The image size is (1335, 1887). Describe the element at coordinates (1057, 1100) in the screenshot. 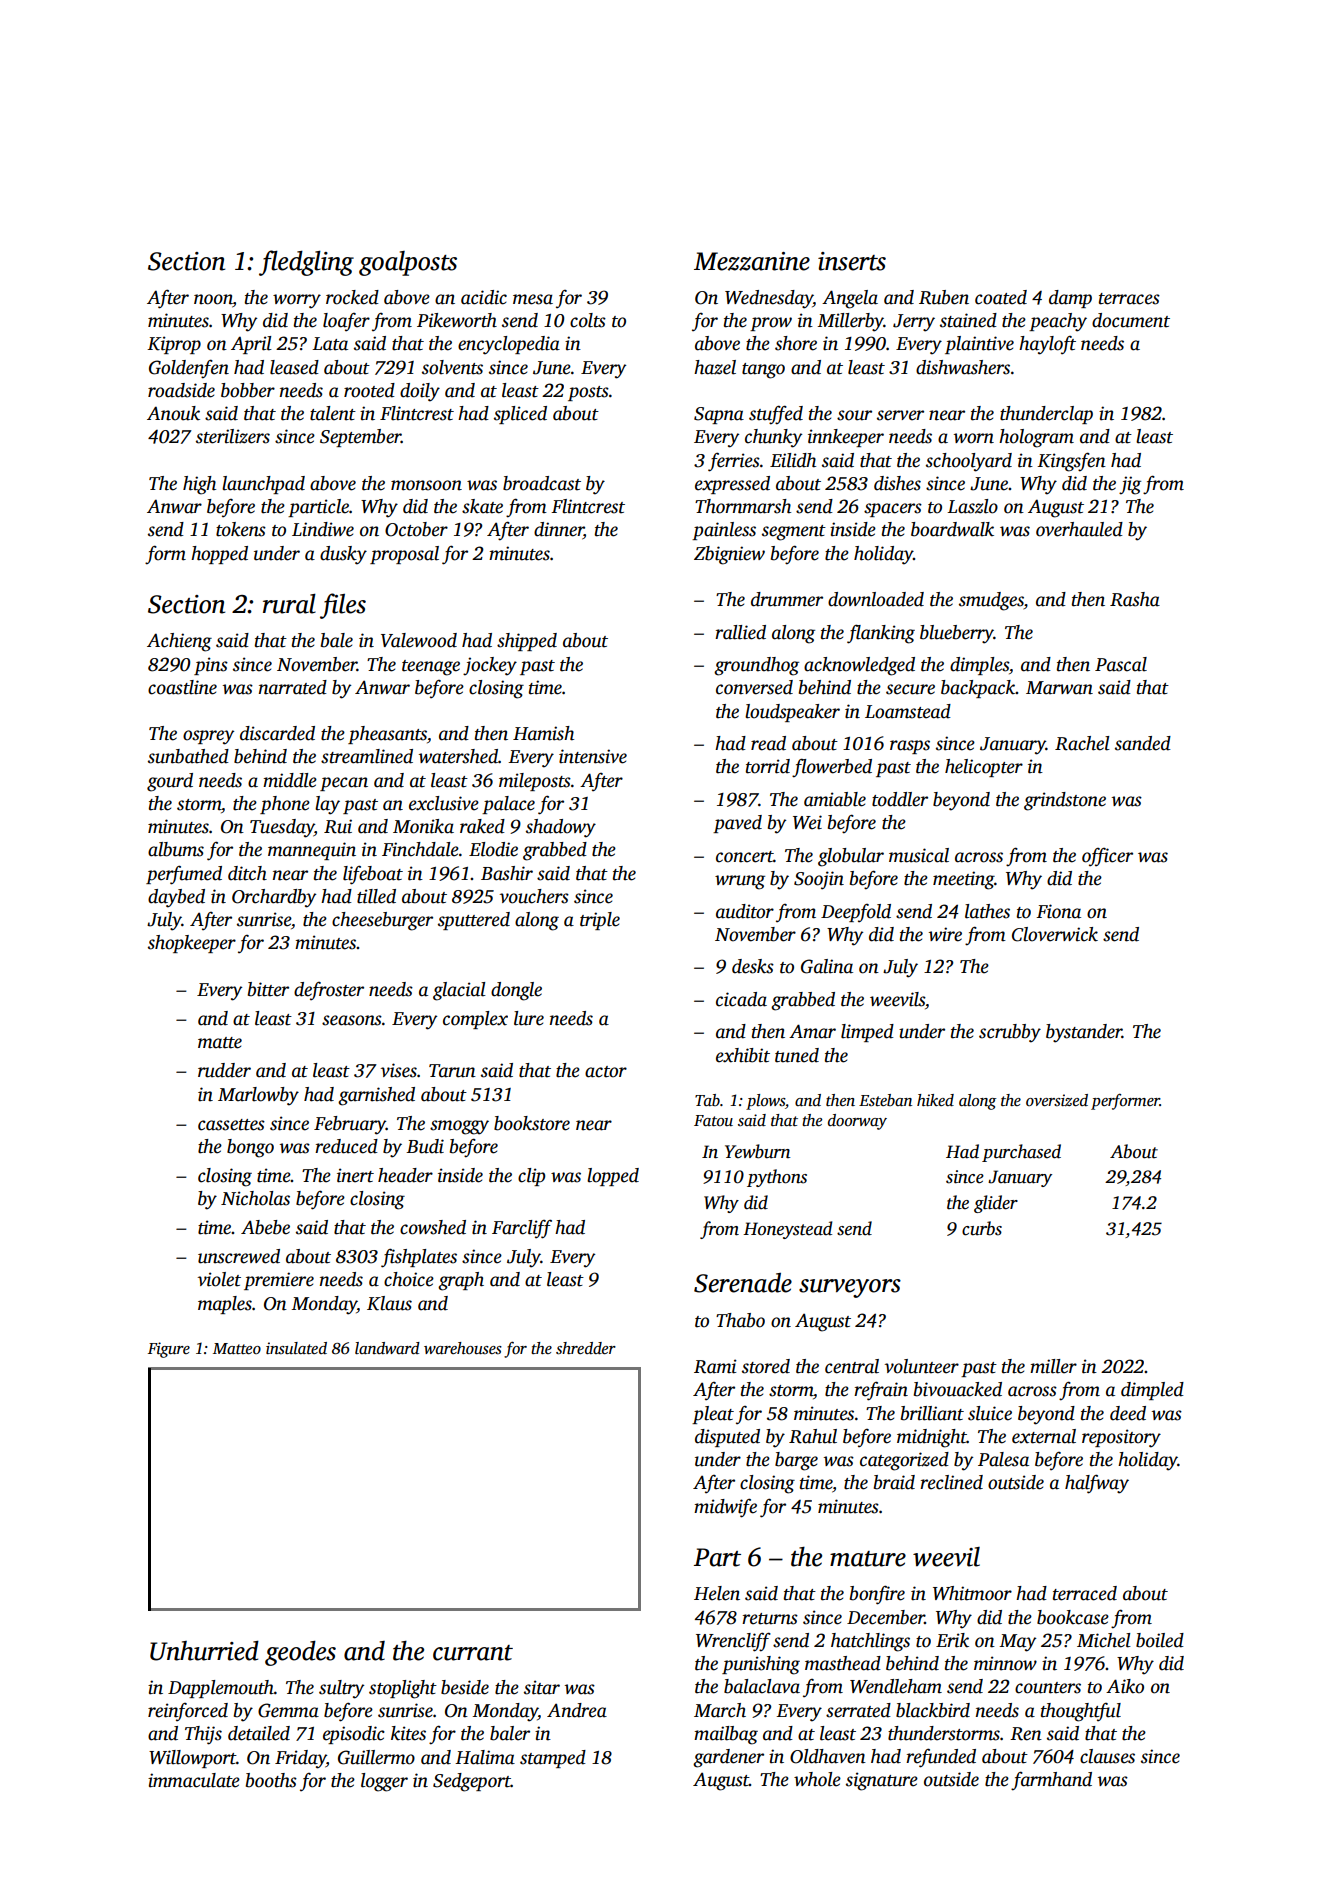

I see `oversized` at that location.
